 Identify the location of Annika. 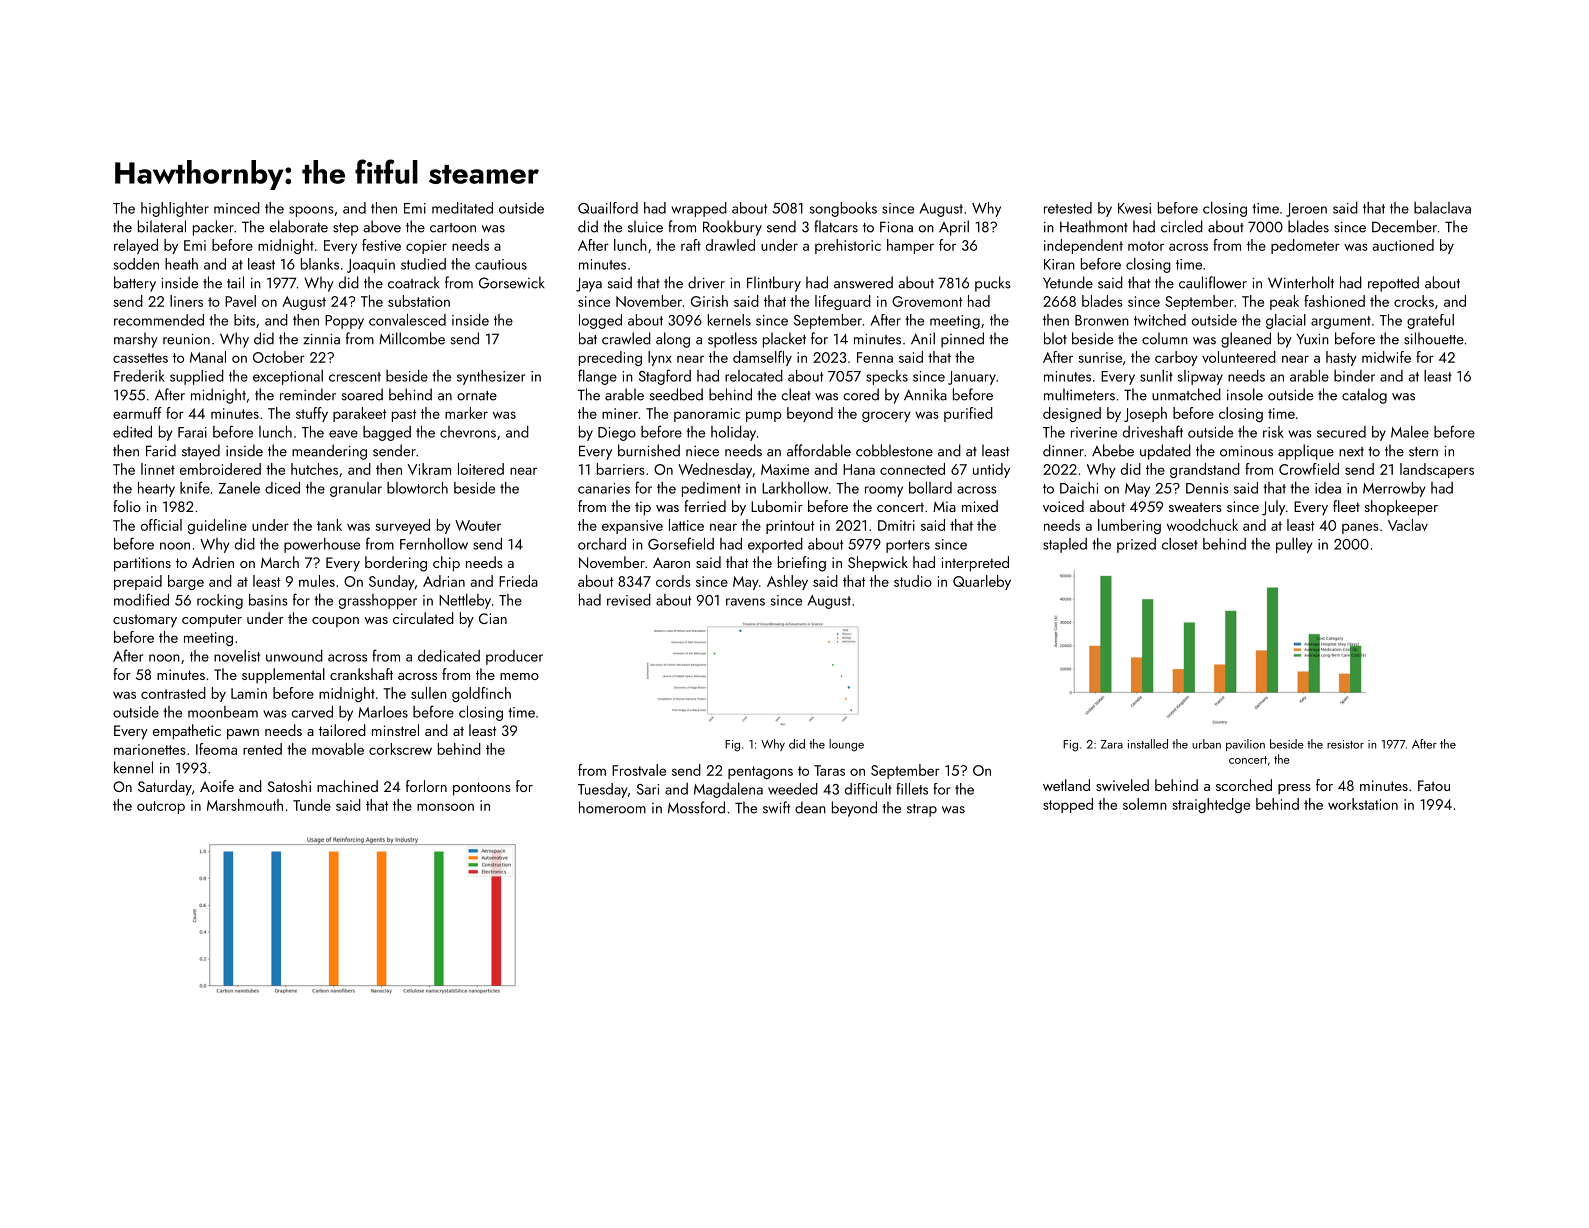
(925, 394).
